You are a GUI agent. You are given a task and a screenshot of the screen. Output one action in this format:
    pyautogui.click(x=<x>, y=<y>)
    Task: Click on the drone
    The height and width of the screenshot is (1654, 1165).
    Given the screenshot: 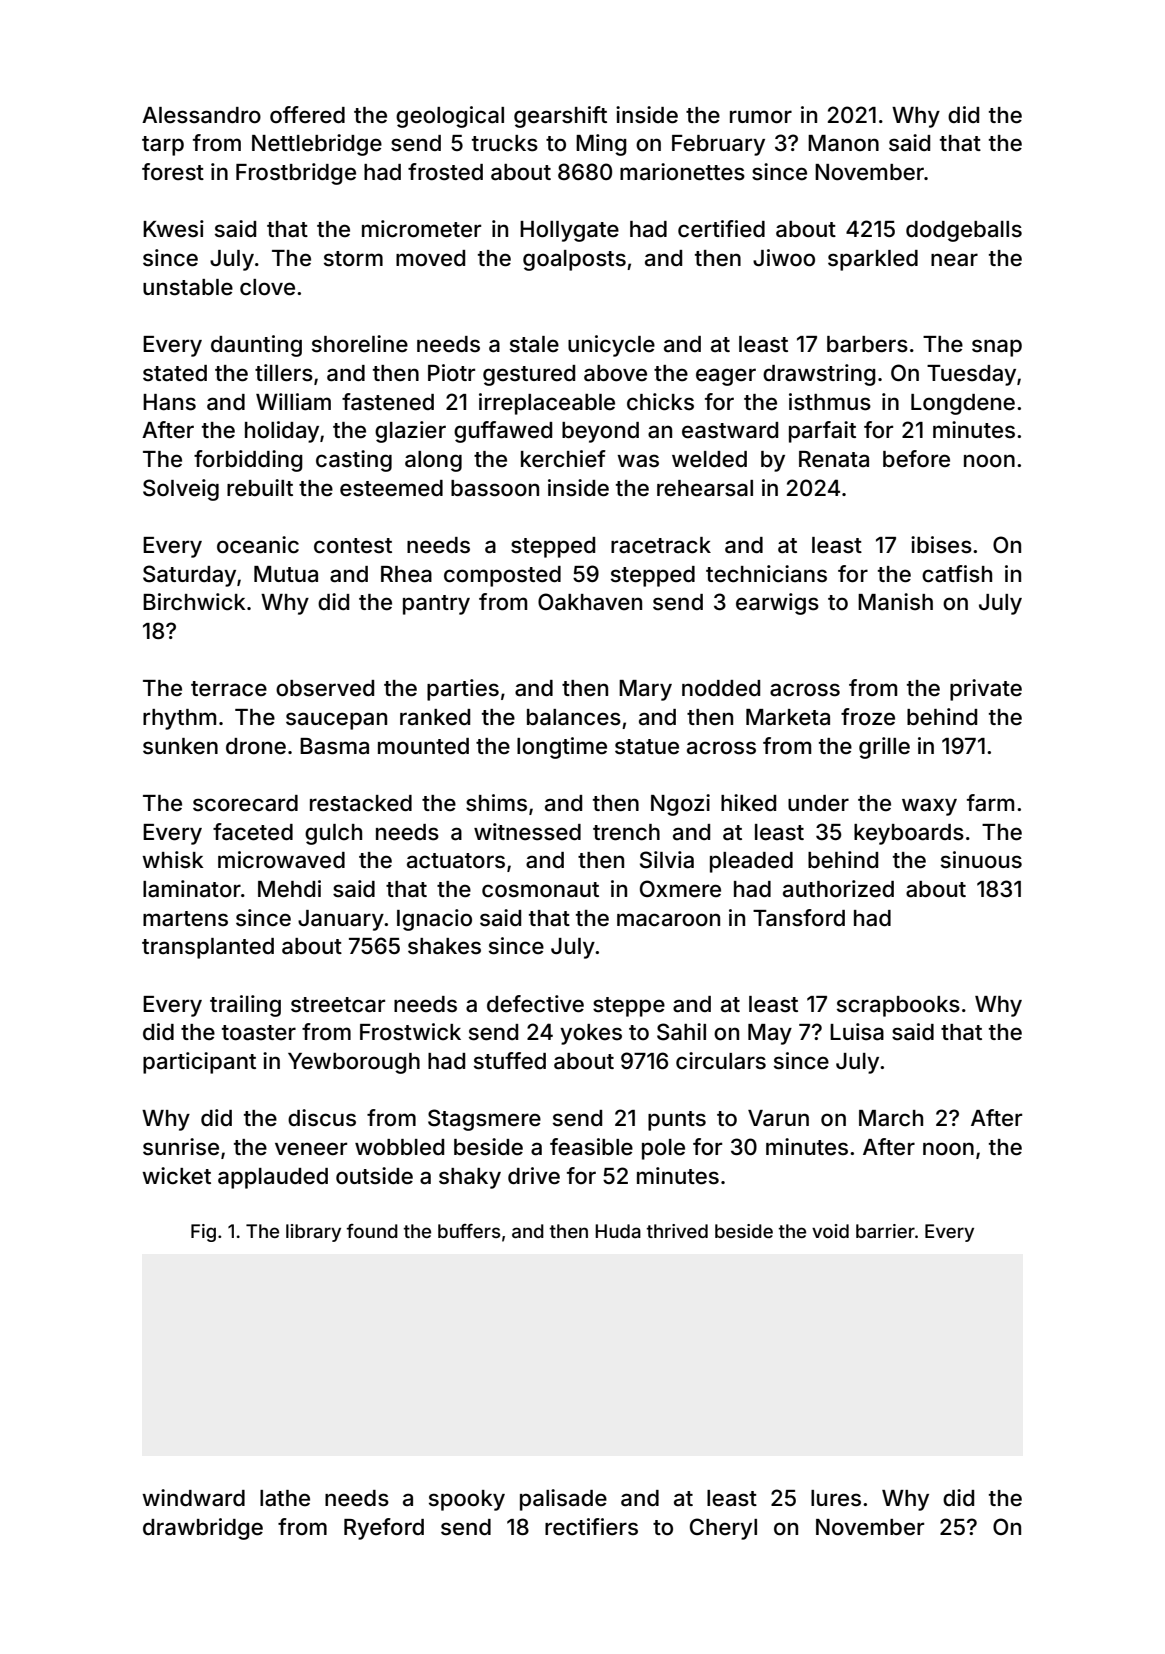 What is the action you would take?
    pyautogui.click(x=256, y=746)
